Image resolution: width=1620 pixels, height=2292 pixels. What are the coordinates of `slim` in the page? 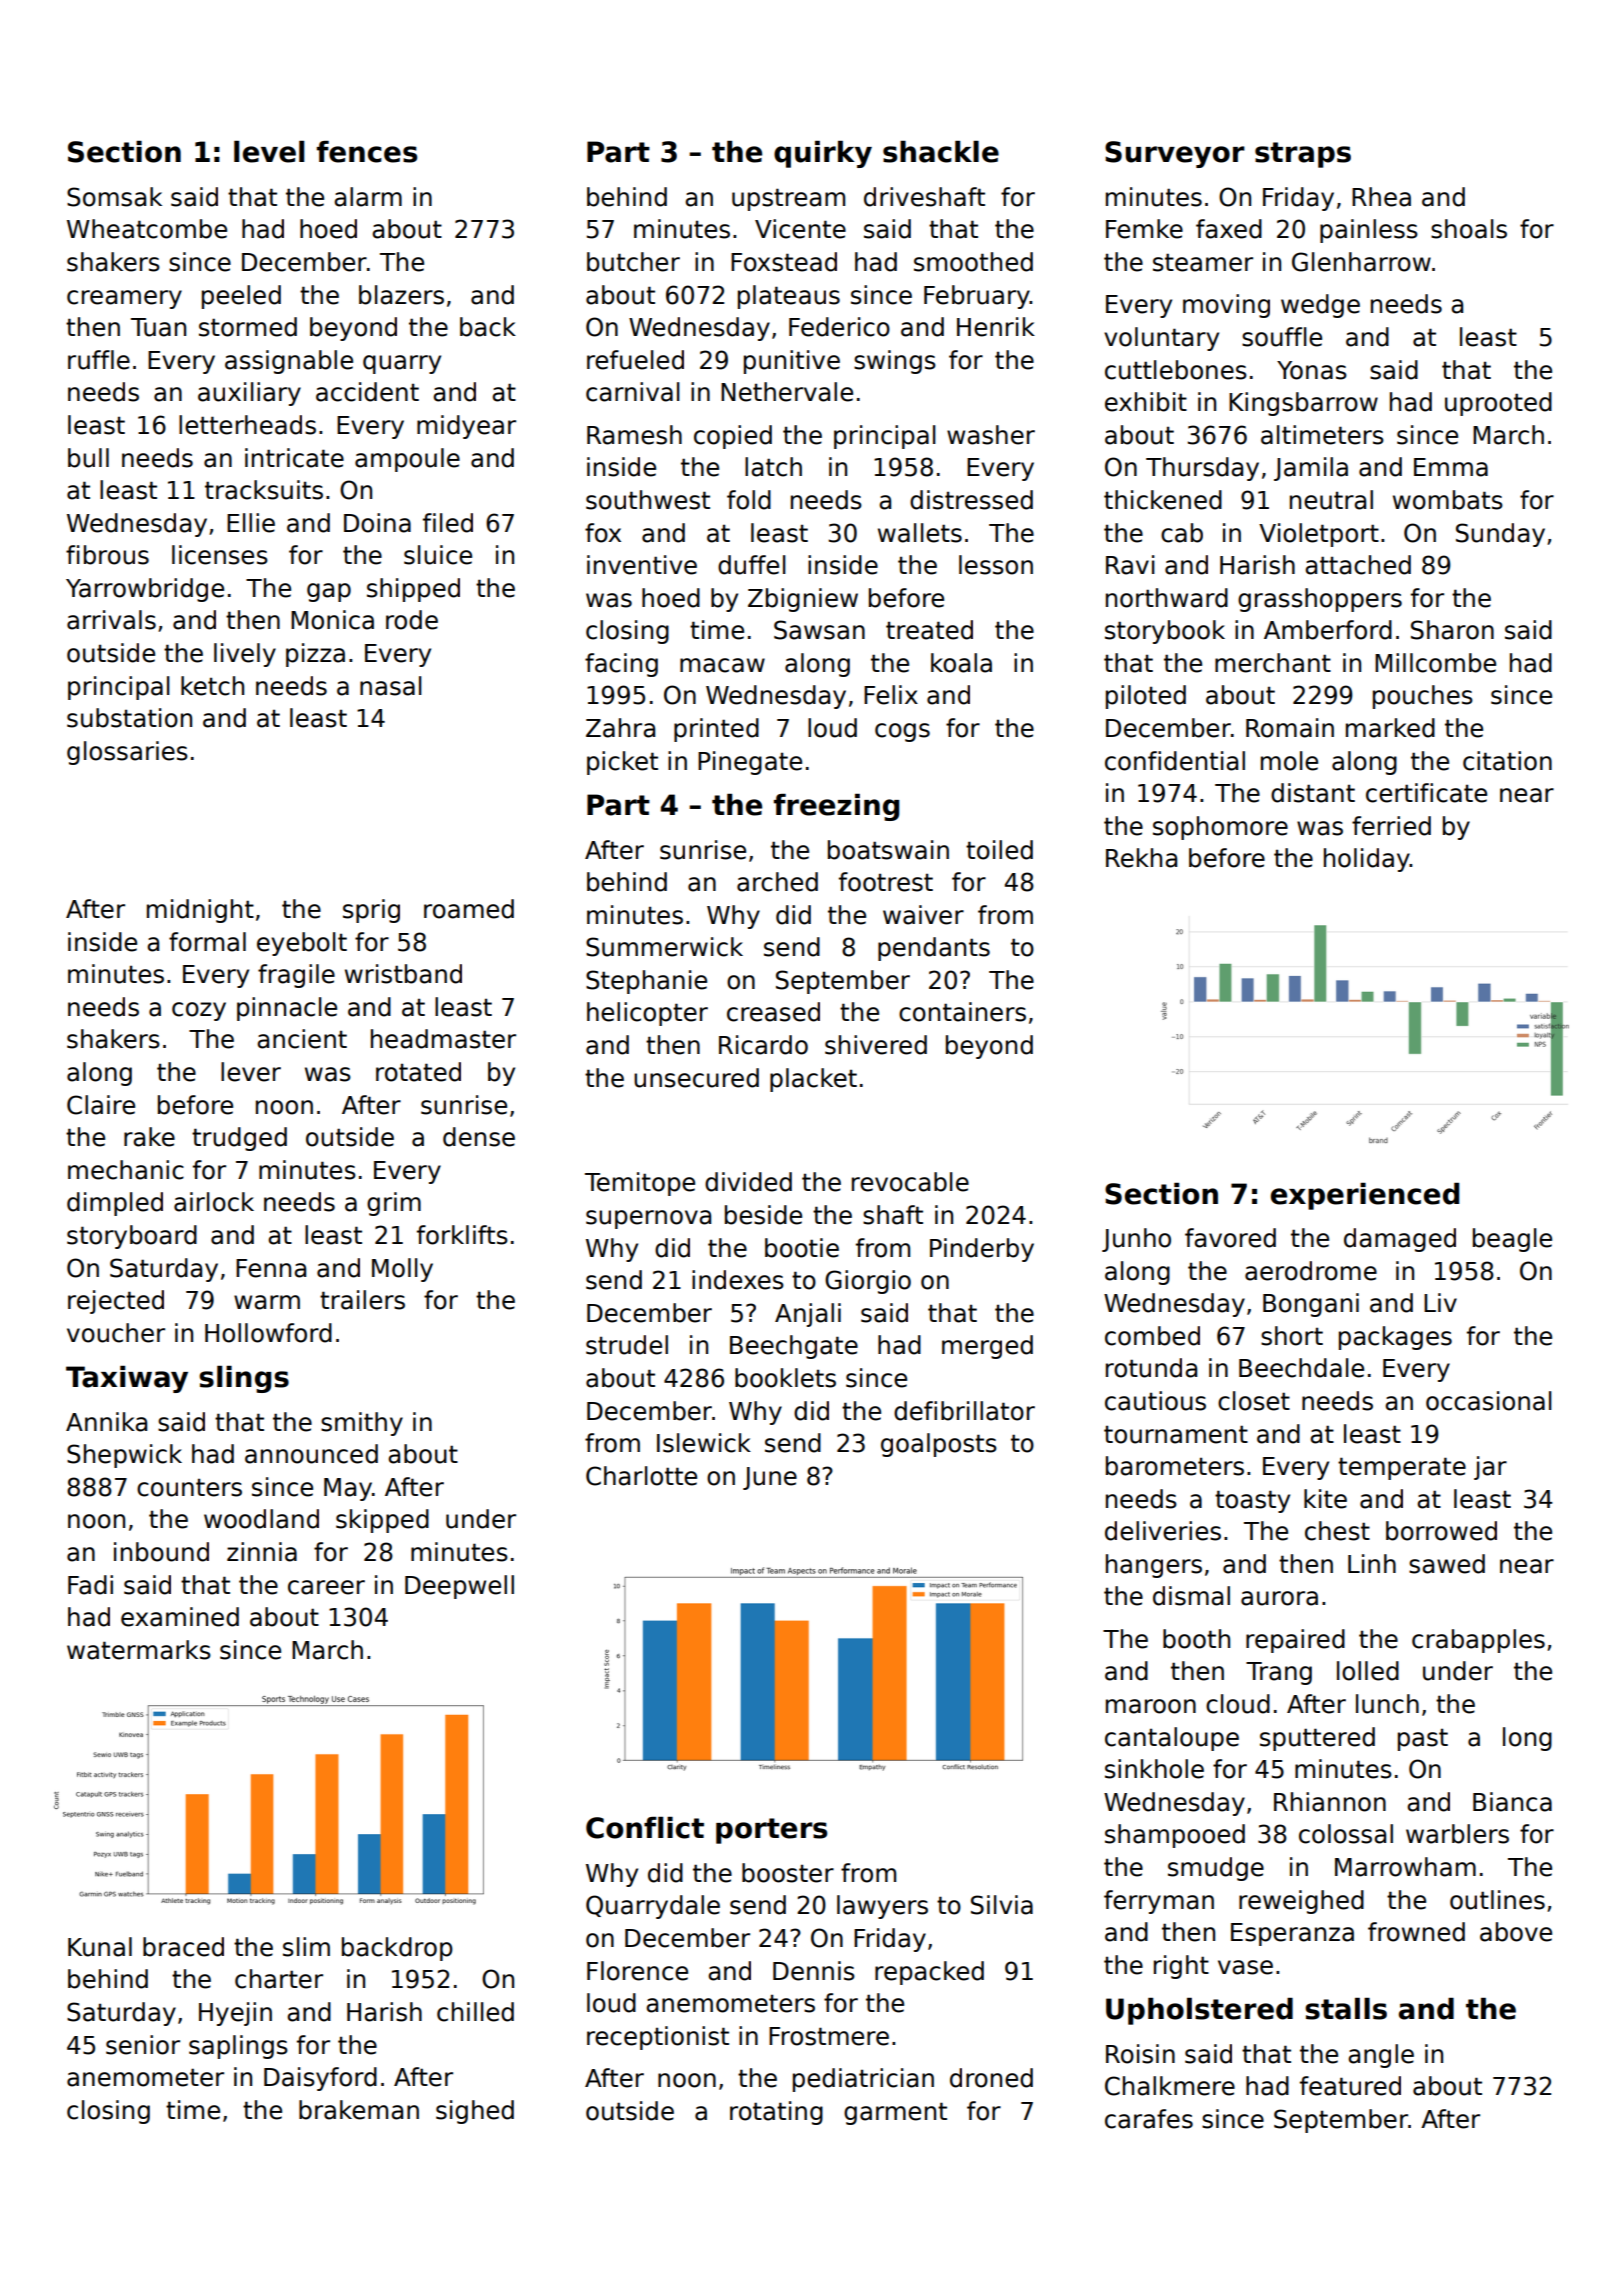 It's located at (306, 1947).
